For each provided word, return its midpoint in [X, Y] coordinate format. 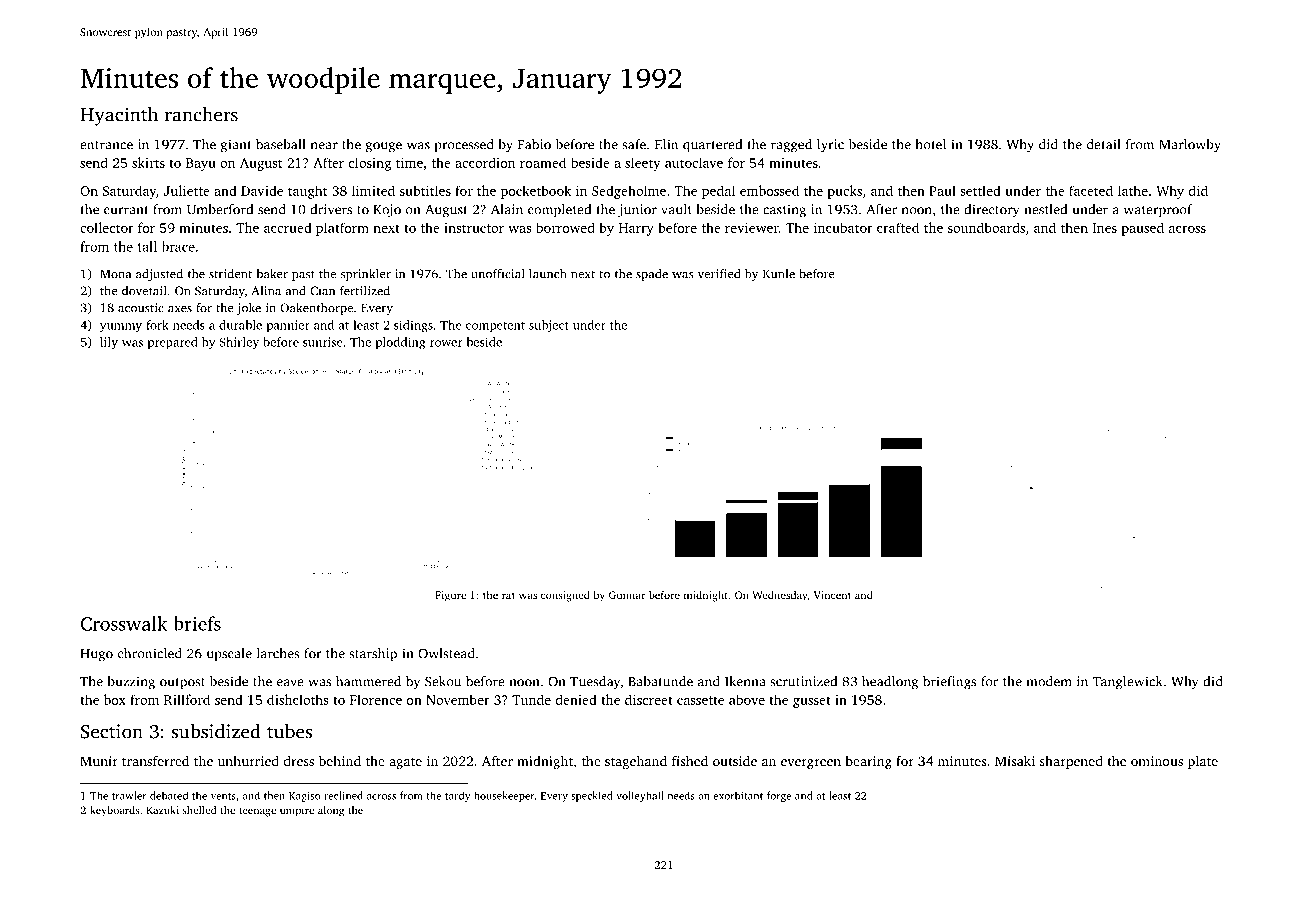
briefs [197, 623]
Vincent [832, 595]
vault [676, 209]
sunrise [323, 342]
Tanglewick [1127, 683]
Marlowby [1190, 146]
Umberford [220, 209]
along [331, 811]
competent [495, 327]
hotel [930, 144]
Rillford [187, 699]
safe [634, 144]
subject [549, 326]
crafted [898, 227]
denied [576, 699]
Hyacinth [119, 116]
